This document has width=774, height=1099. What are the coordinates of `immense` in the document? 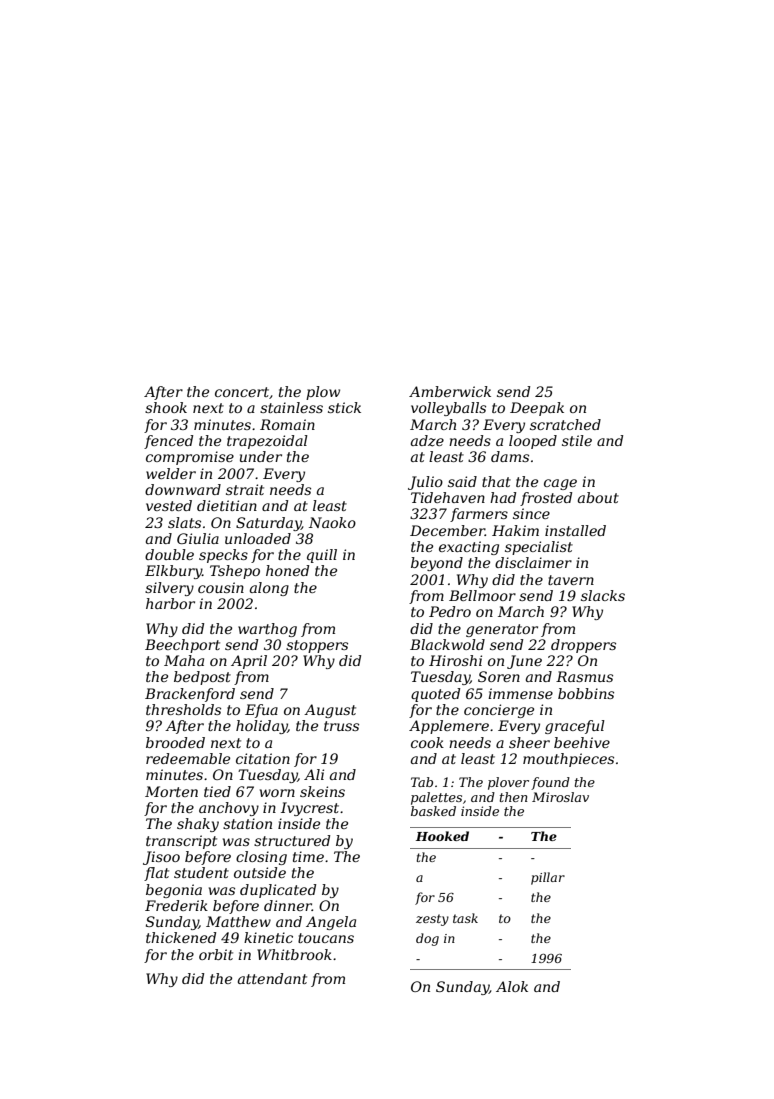 It's located at (520, 693).
